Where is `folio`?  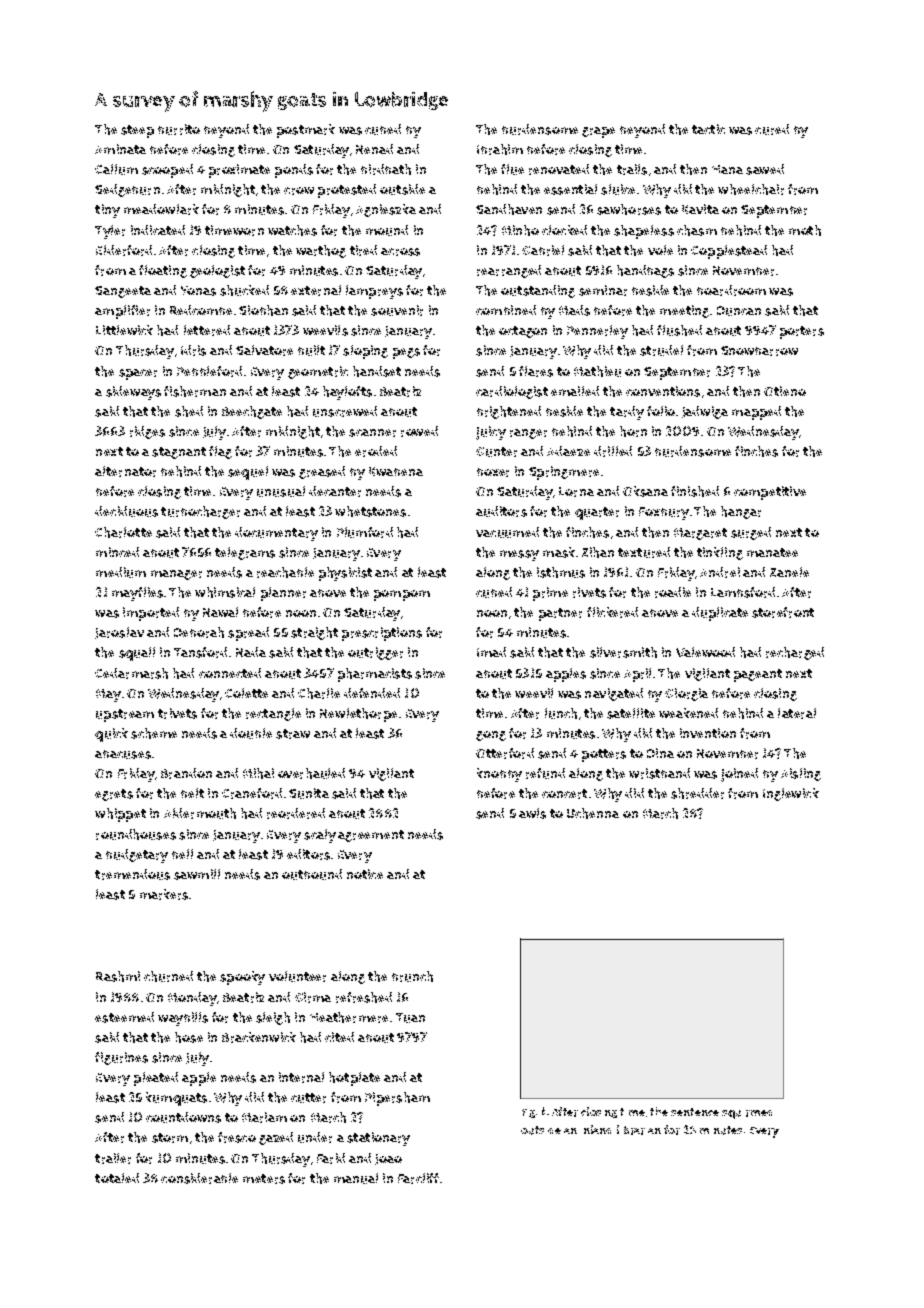 folio is located at coordinates (661, 411).
